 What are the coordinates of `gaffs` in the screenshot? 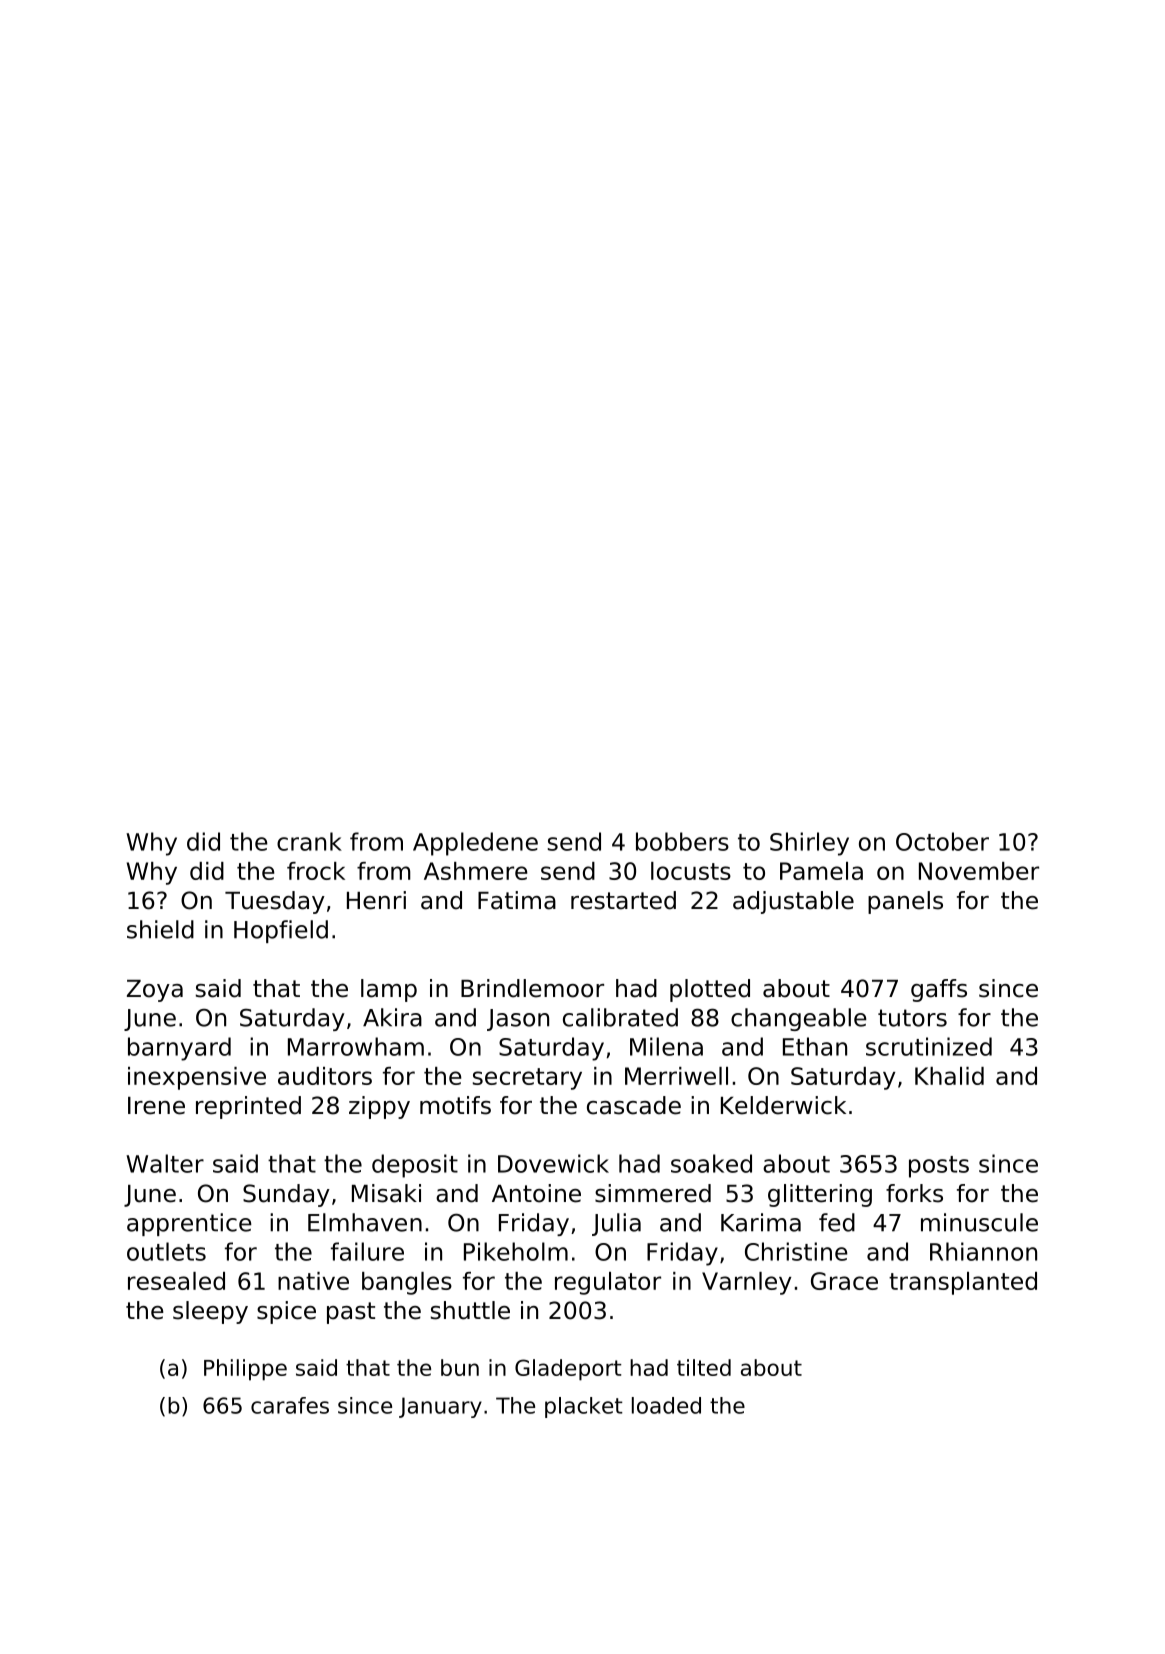 It's located at (939, 990).
